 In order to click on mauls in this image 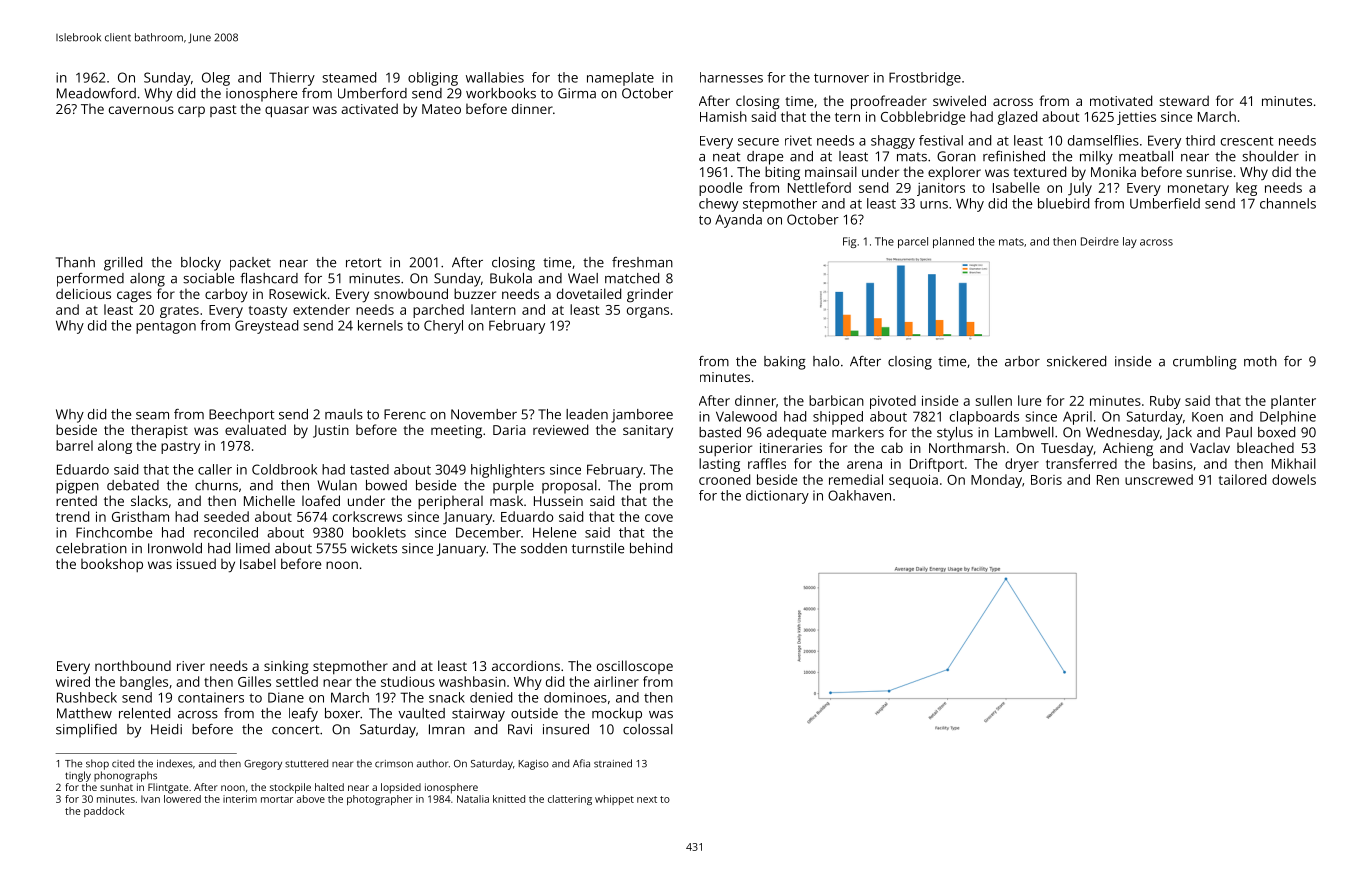, I will do `click(344, 414)`.
